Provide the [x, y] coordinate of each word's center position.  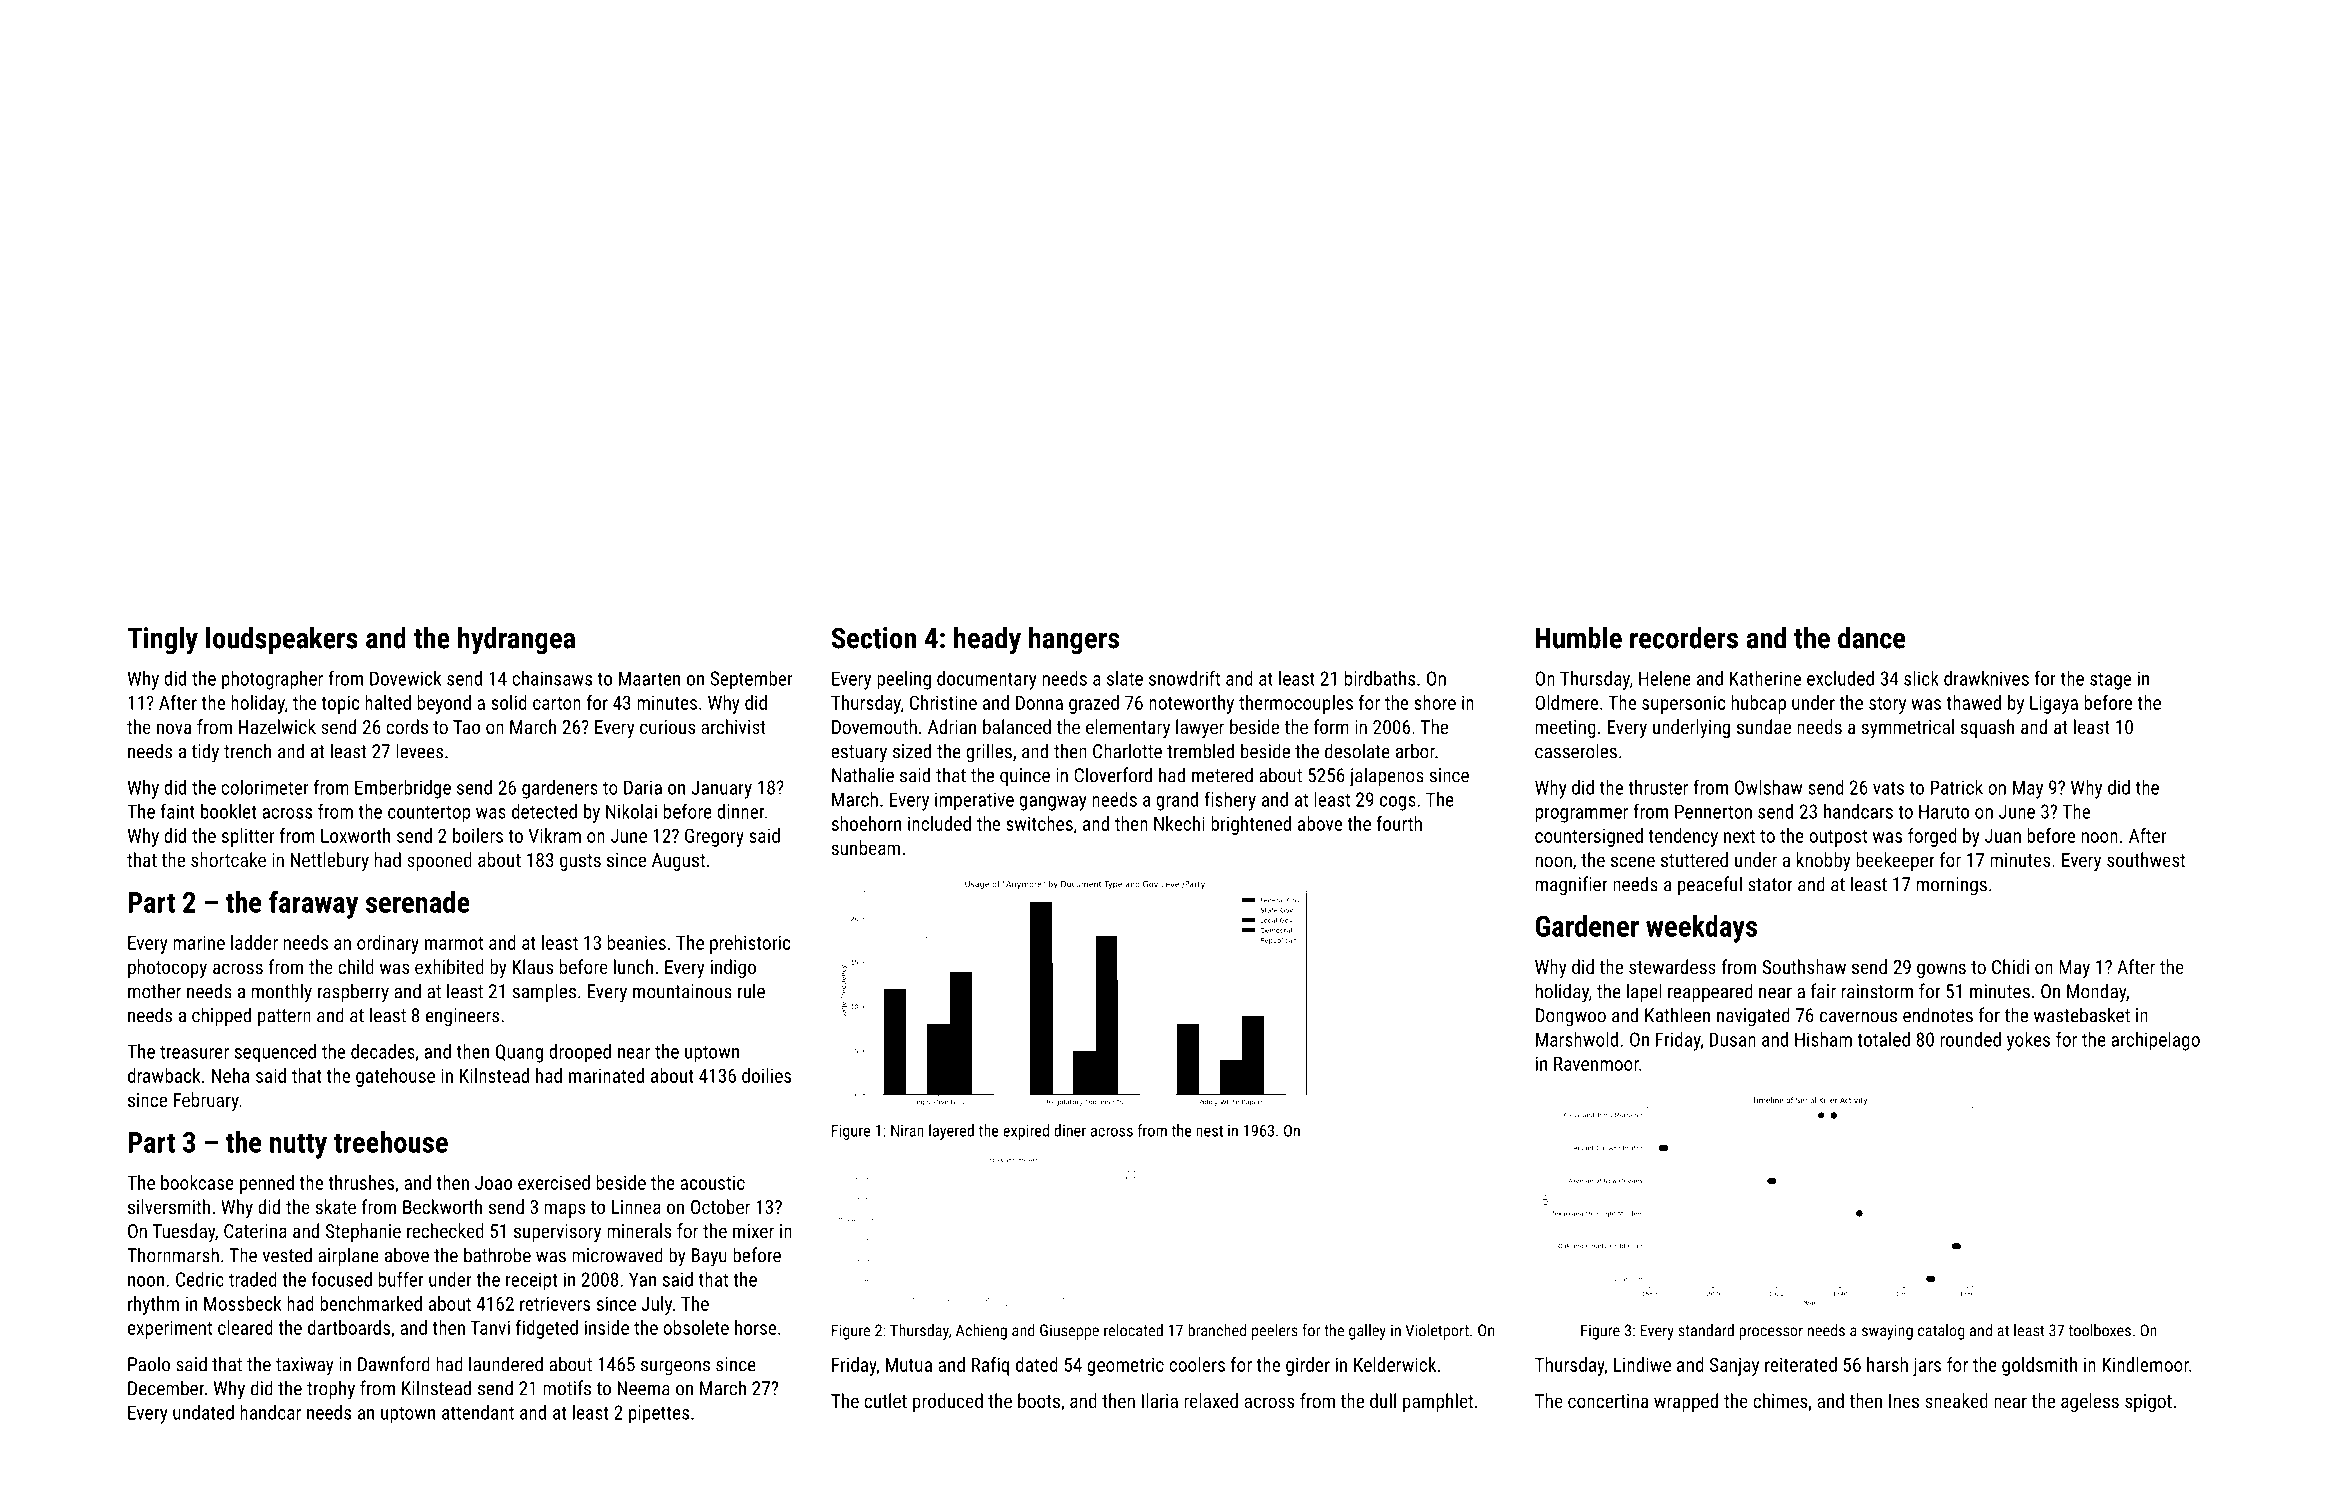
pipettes [659, 1414]
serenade [418, 902]
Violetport [1437, 1332]
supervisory [557, 1233]
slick [1921, 678]
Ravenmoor [1596, 1064]
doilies [766, 1075]
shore [1435, 702]
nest [1209, 1131]
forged [1932, 837]
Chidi [2010, 966]
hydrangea [516, 640]
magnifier [1572, 886]
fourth [1399, 823]
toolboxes [2100, 1330]
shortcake [228, 859]
